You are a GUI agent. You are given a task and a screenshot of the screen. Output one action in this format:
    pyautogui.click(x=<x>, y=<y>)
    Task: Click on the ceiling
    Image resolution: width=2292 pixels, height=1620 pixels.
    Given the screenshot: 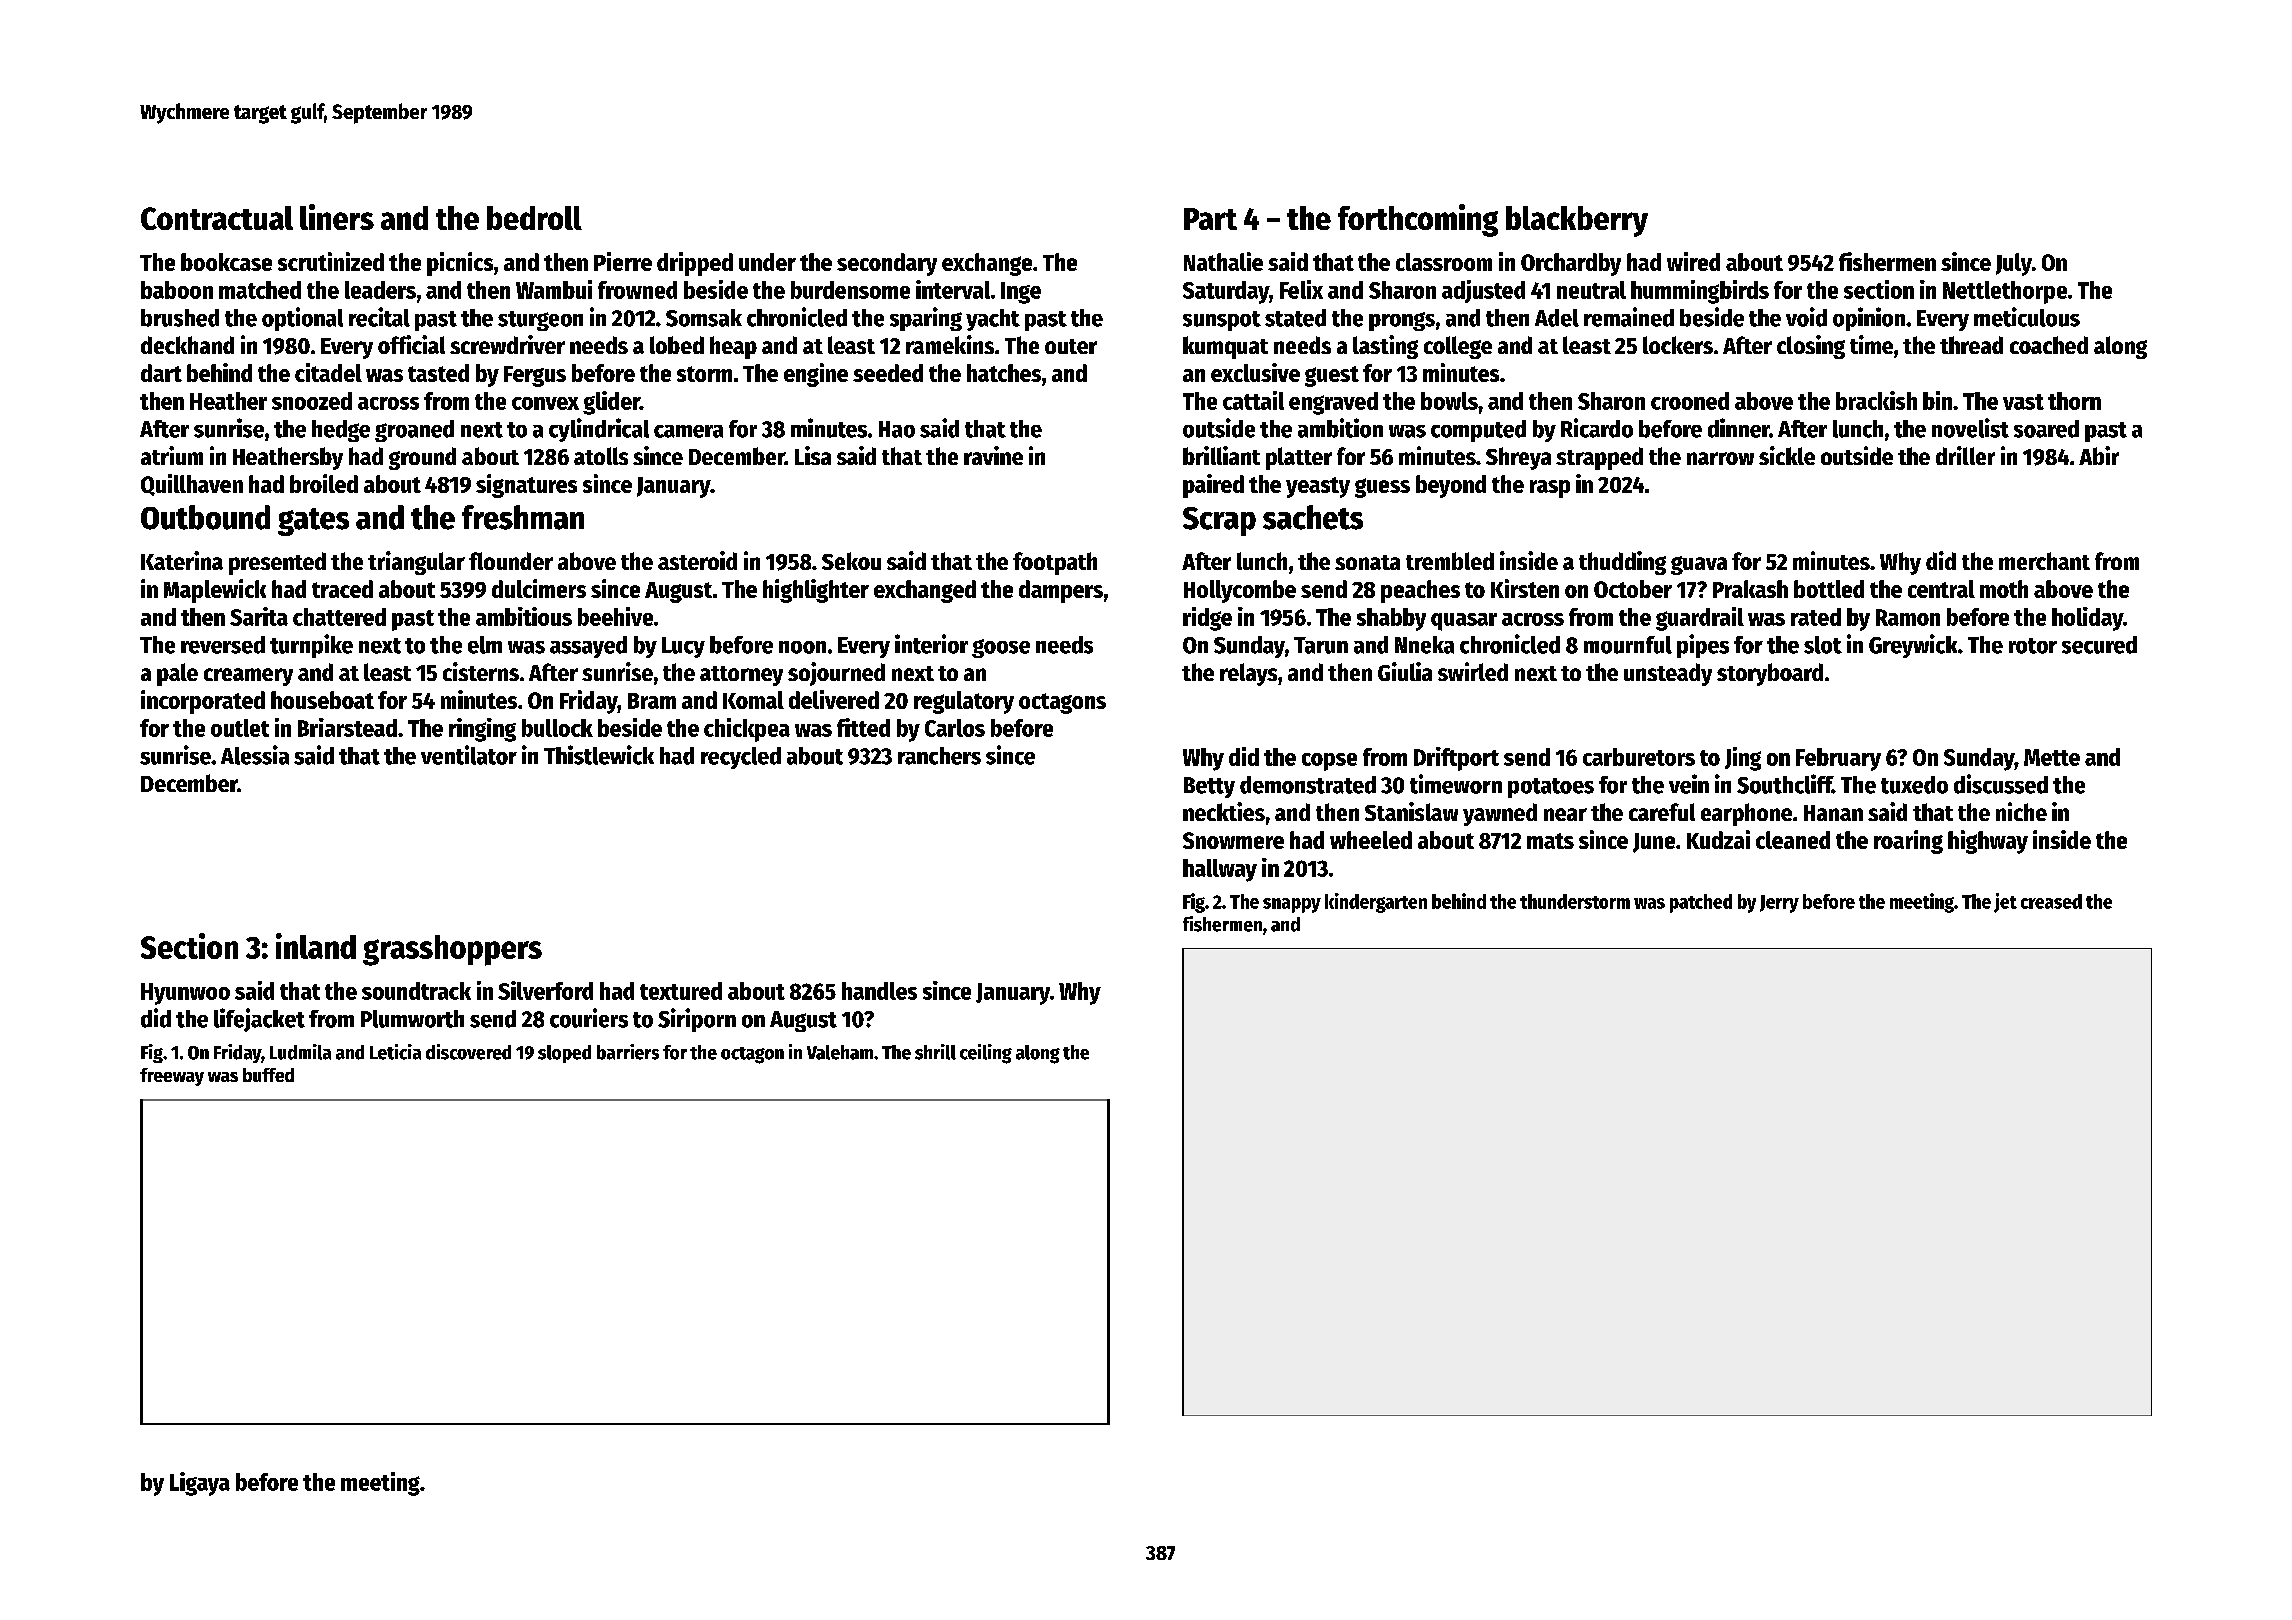 What is the action you would take?
    pyautogui.click(x=986, y=1054)
